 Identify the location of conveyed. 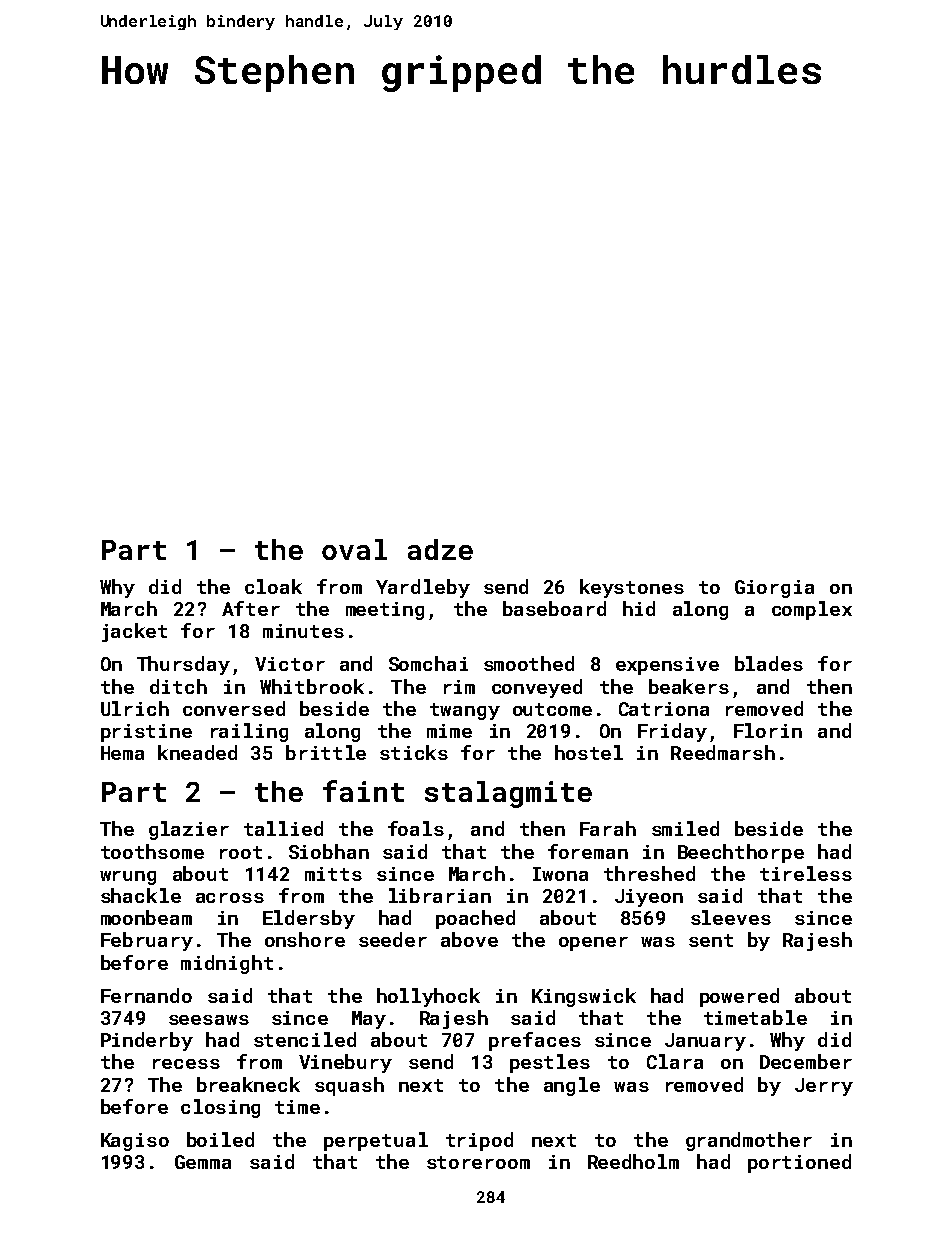
(537, 688).
